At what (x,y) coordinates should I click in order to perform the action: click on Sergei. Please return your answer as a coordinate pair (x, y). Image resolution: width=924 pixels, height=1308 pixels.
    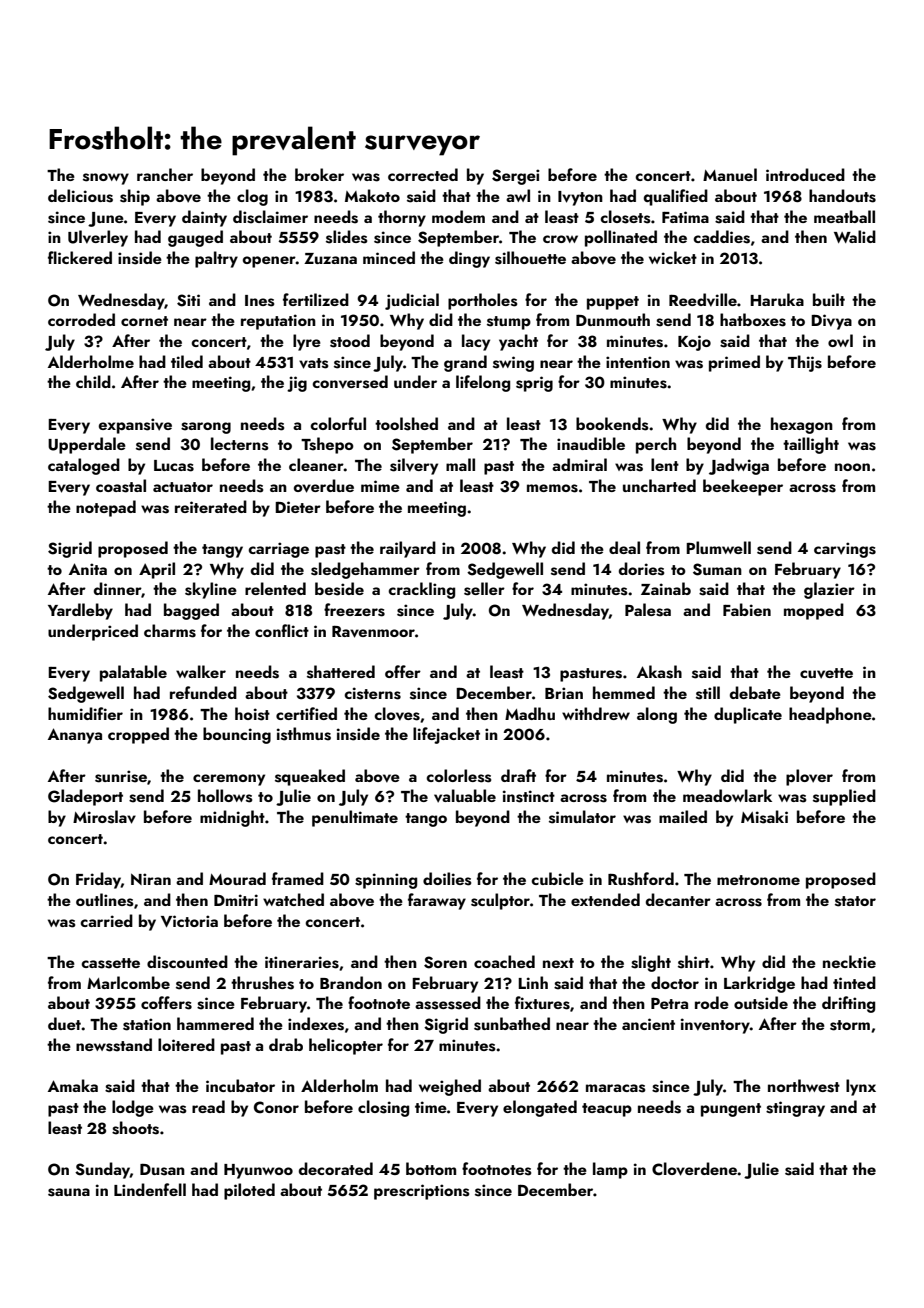
    Looking at the image, I should click on (516, 177).
